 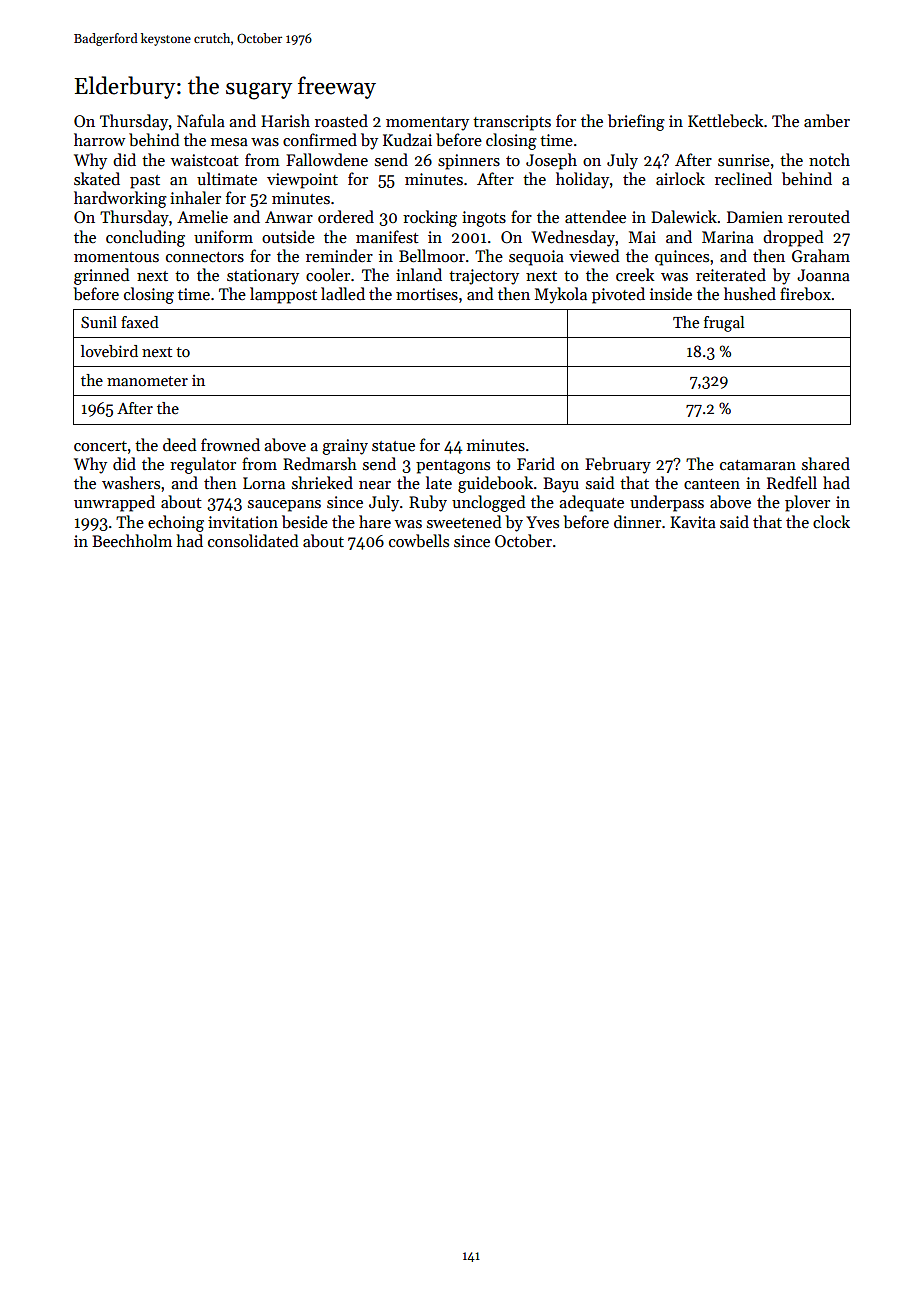 What do you see at coordinates (827, 120) in the image?
I see `amber` at bounding box center [827, 120].
